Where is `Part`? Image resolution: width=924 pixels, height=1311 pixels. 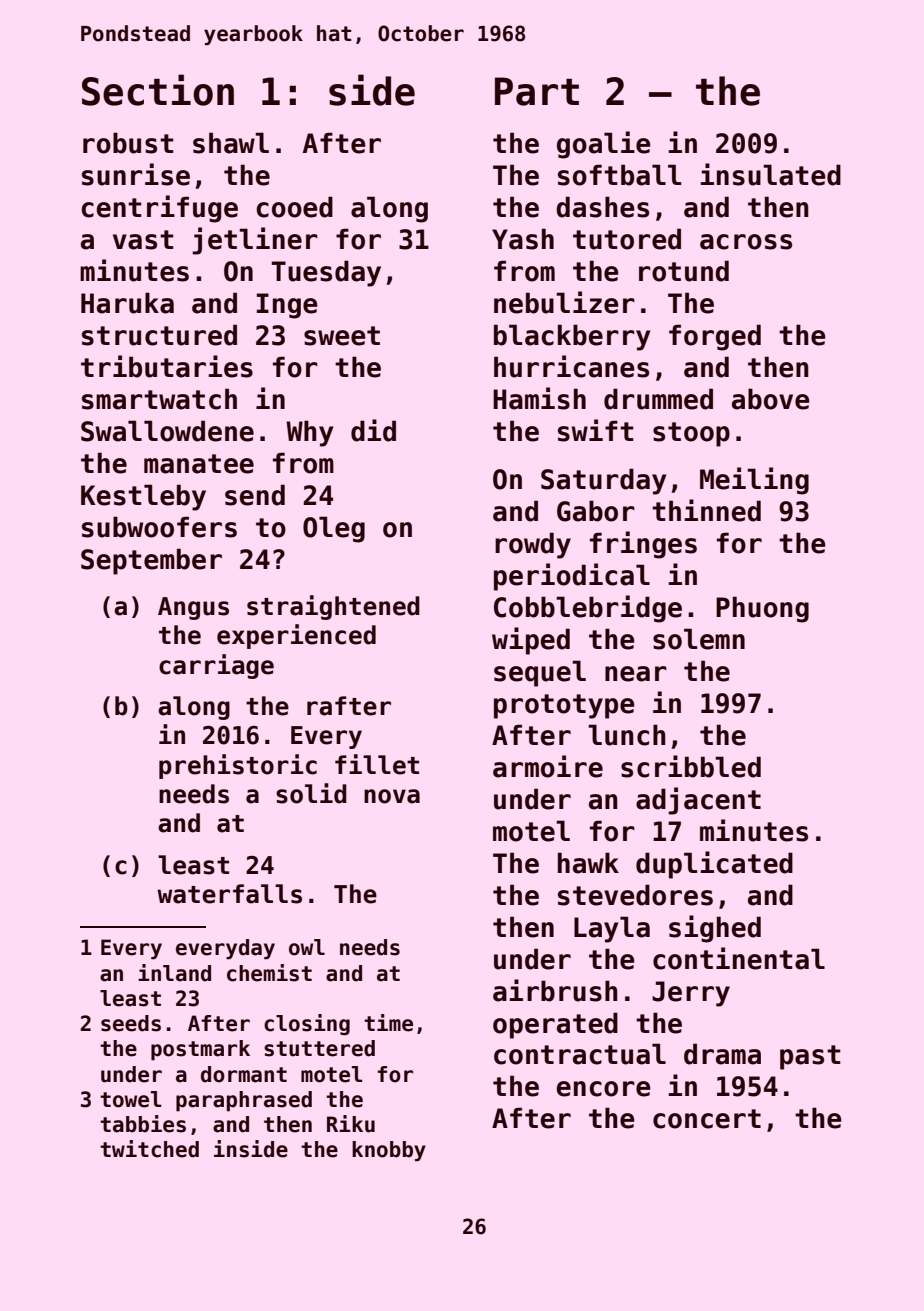 Part is located at coordinates (537, 91).
